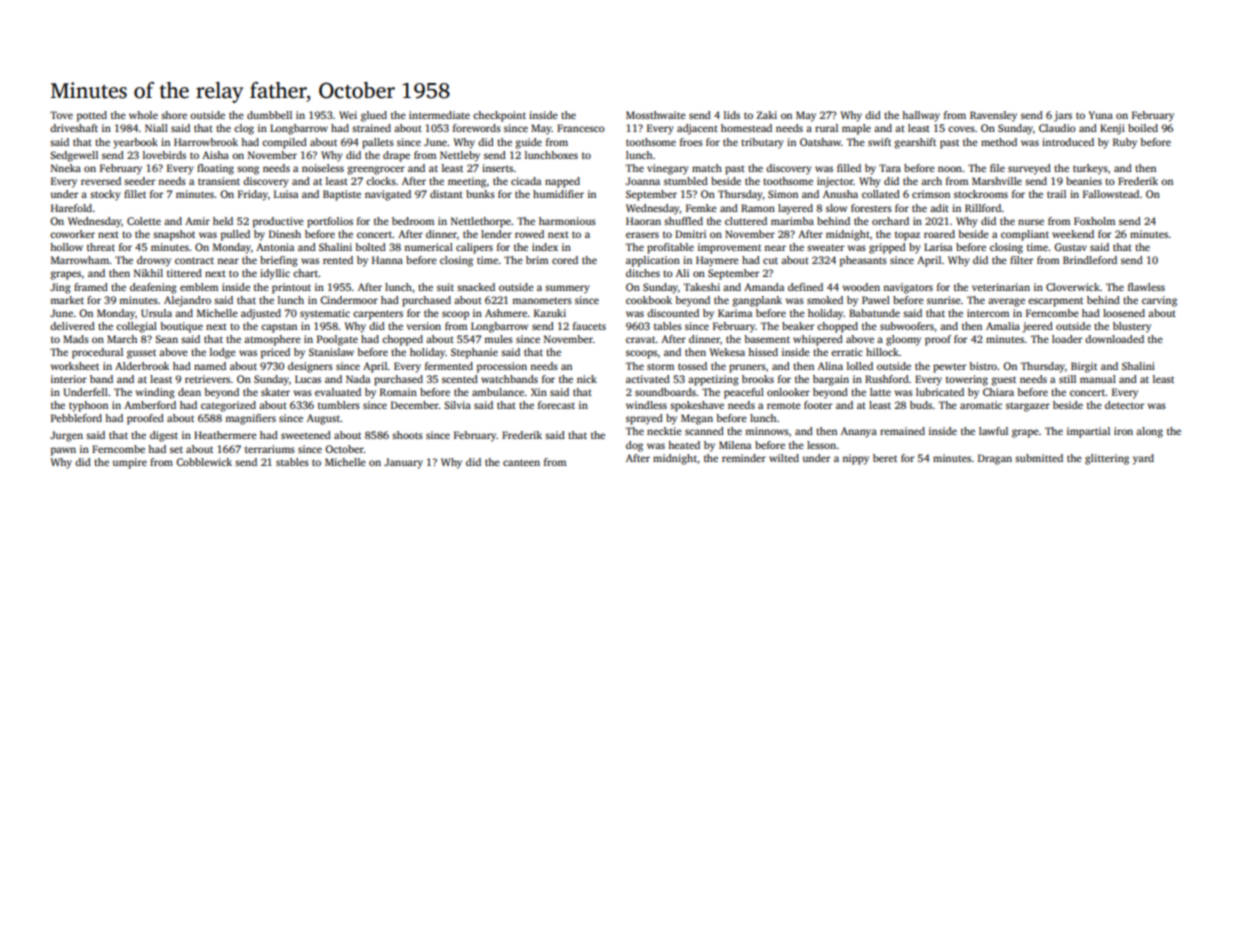 The height and width of the page is (952, 1233). Describe the element at coordinates (1100, 115) in the page. I see `Yuna` at that location.
